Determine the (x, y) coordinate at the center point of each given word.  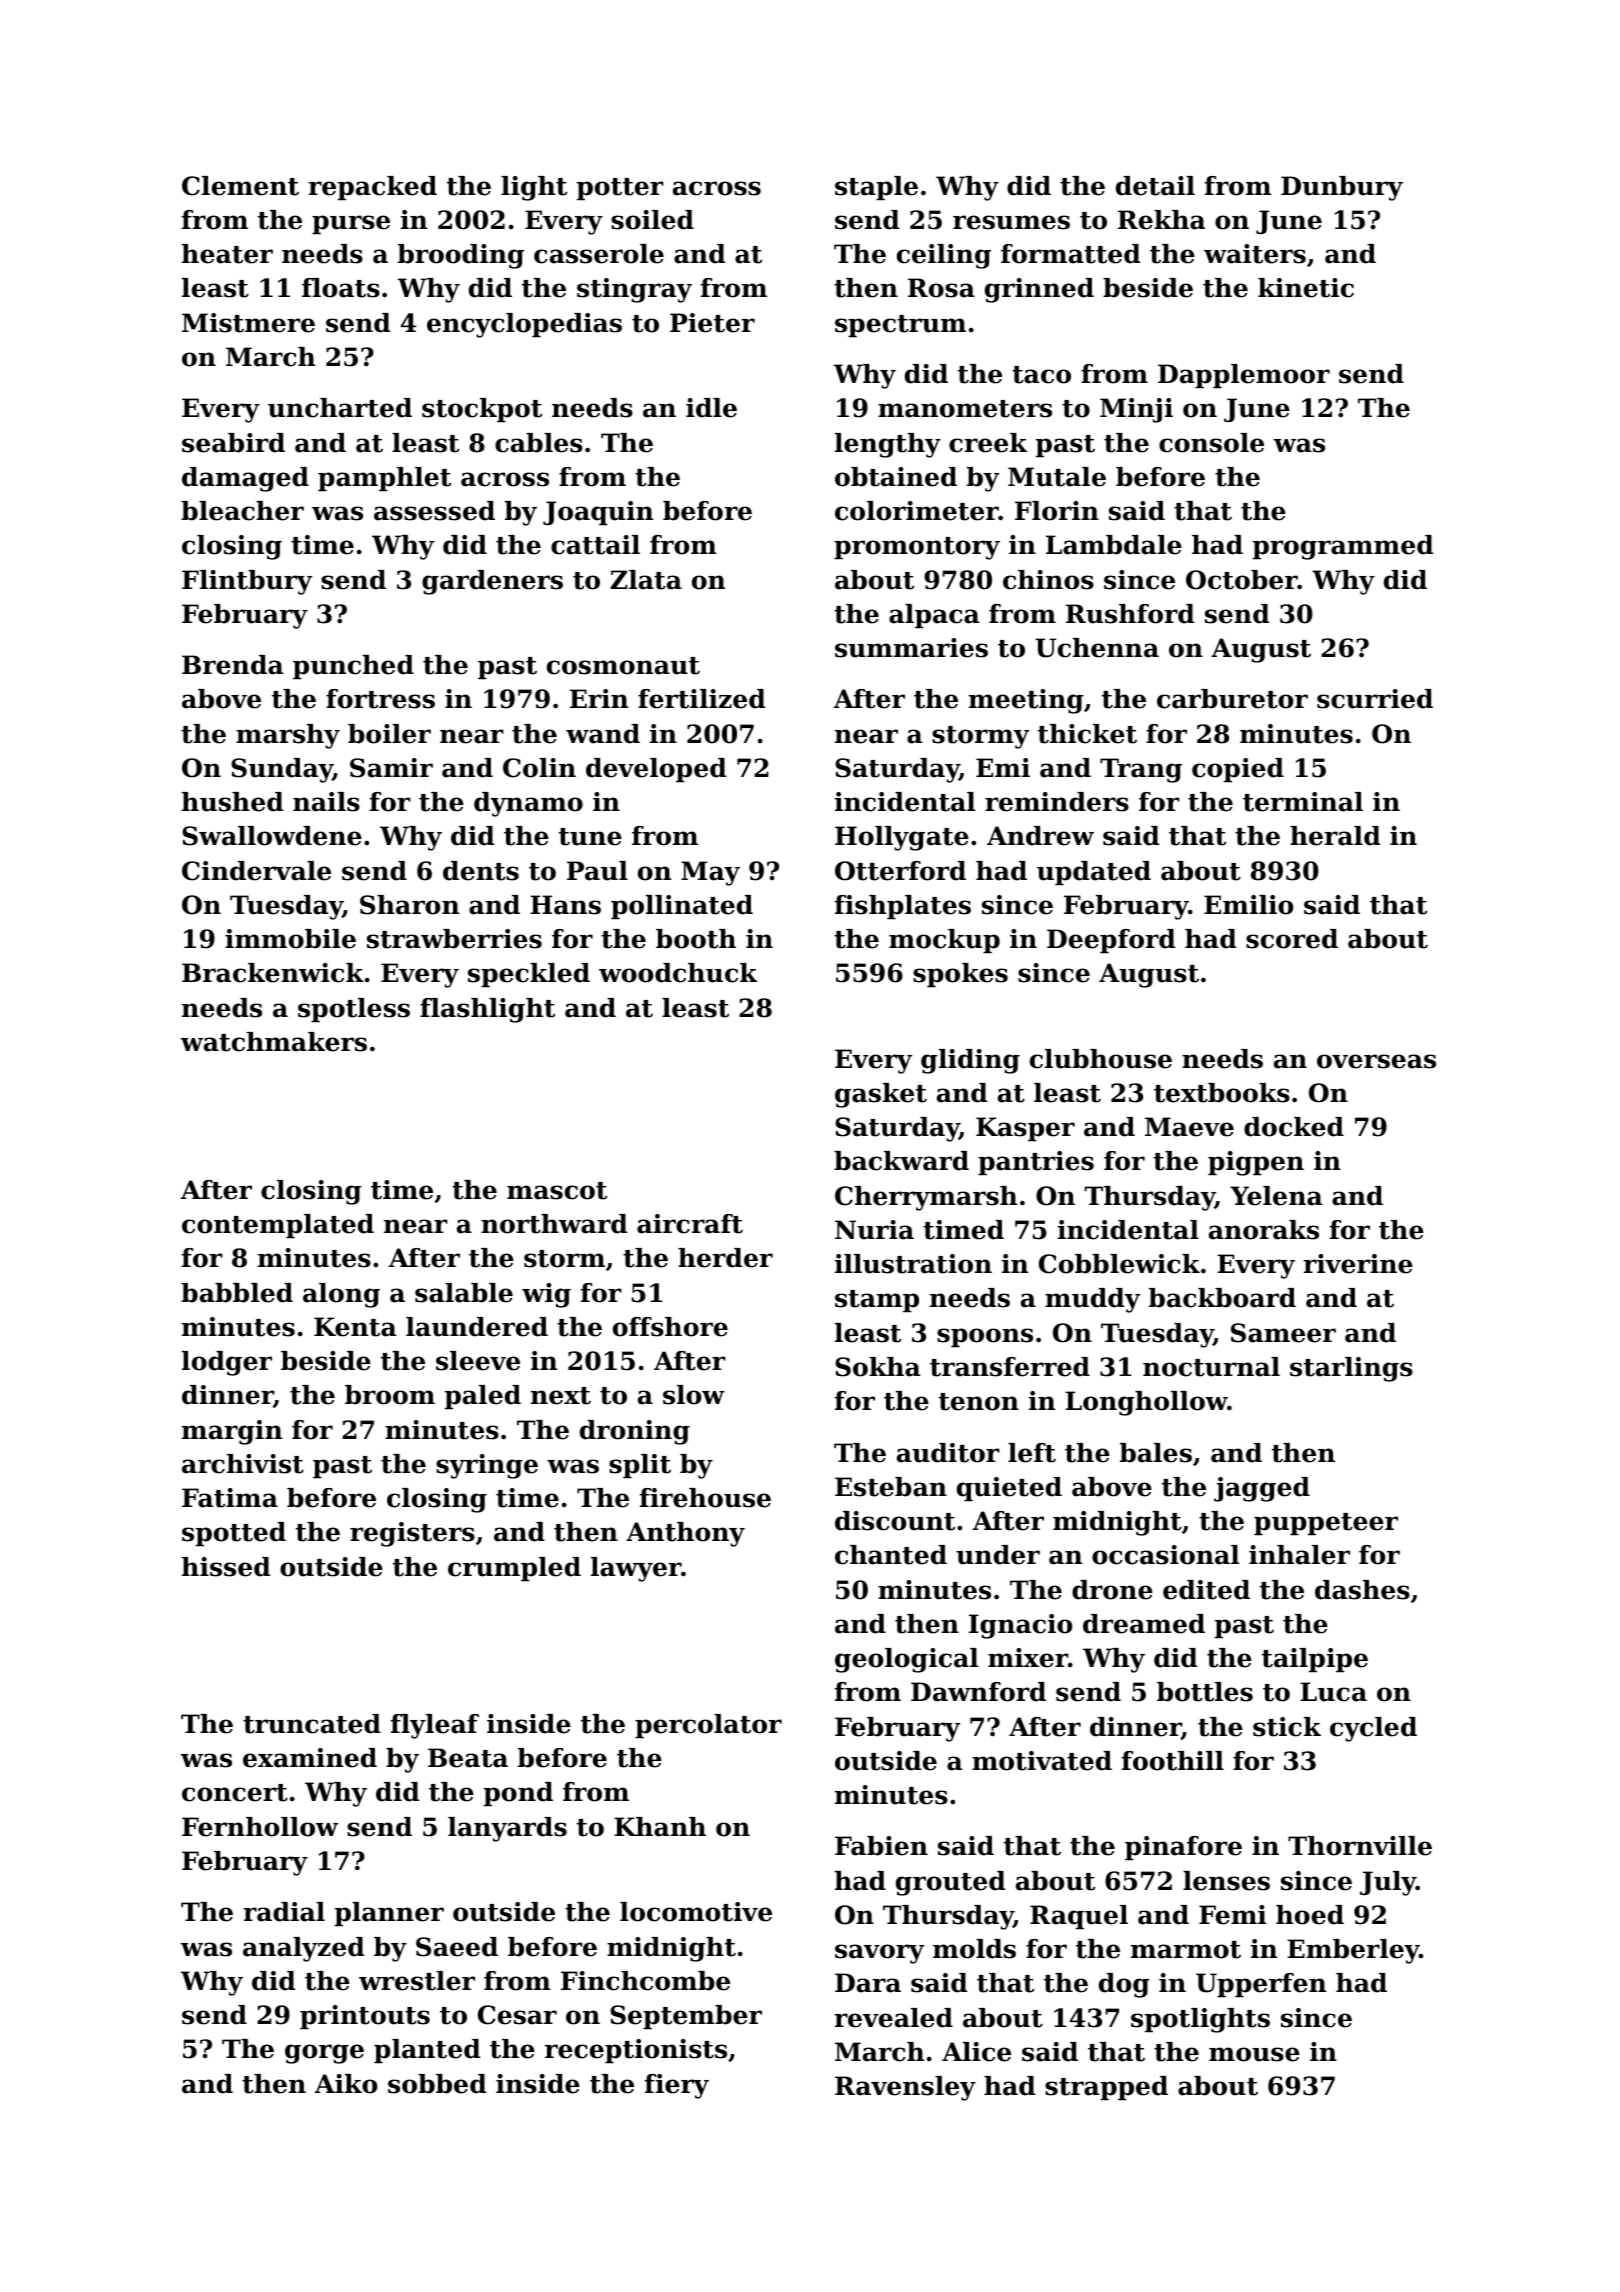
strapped (1106, 2088)
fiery (677, 2086)
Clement (240, 186)
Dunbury (1342, 188)
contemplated (278, 1226)
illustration (913, 1264)
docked (1294, 1127)
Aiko (346, 2084)
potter (620, 189)
